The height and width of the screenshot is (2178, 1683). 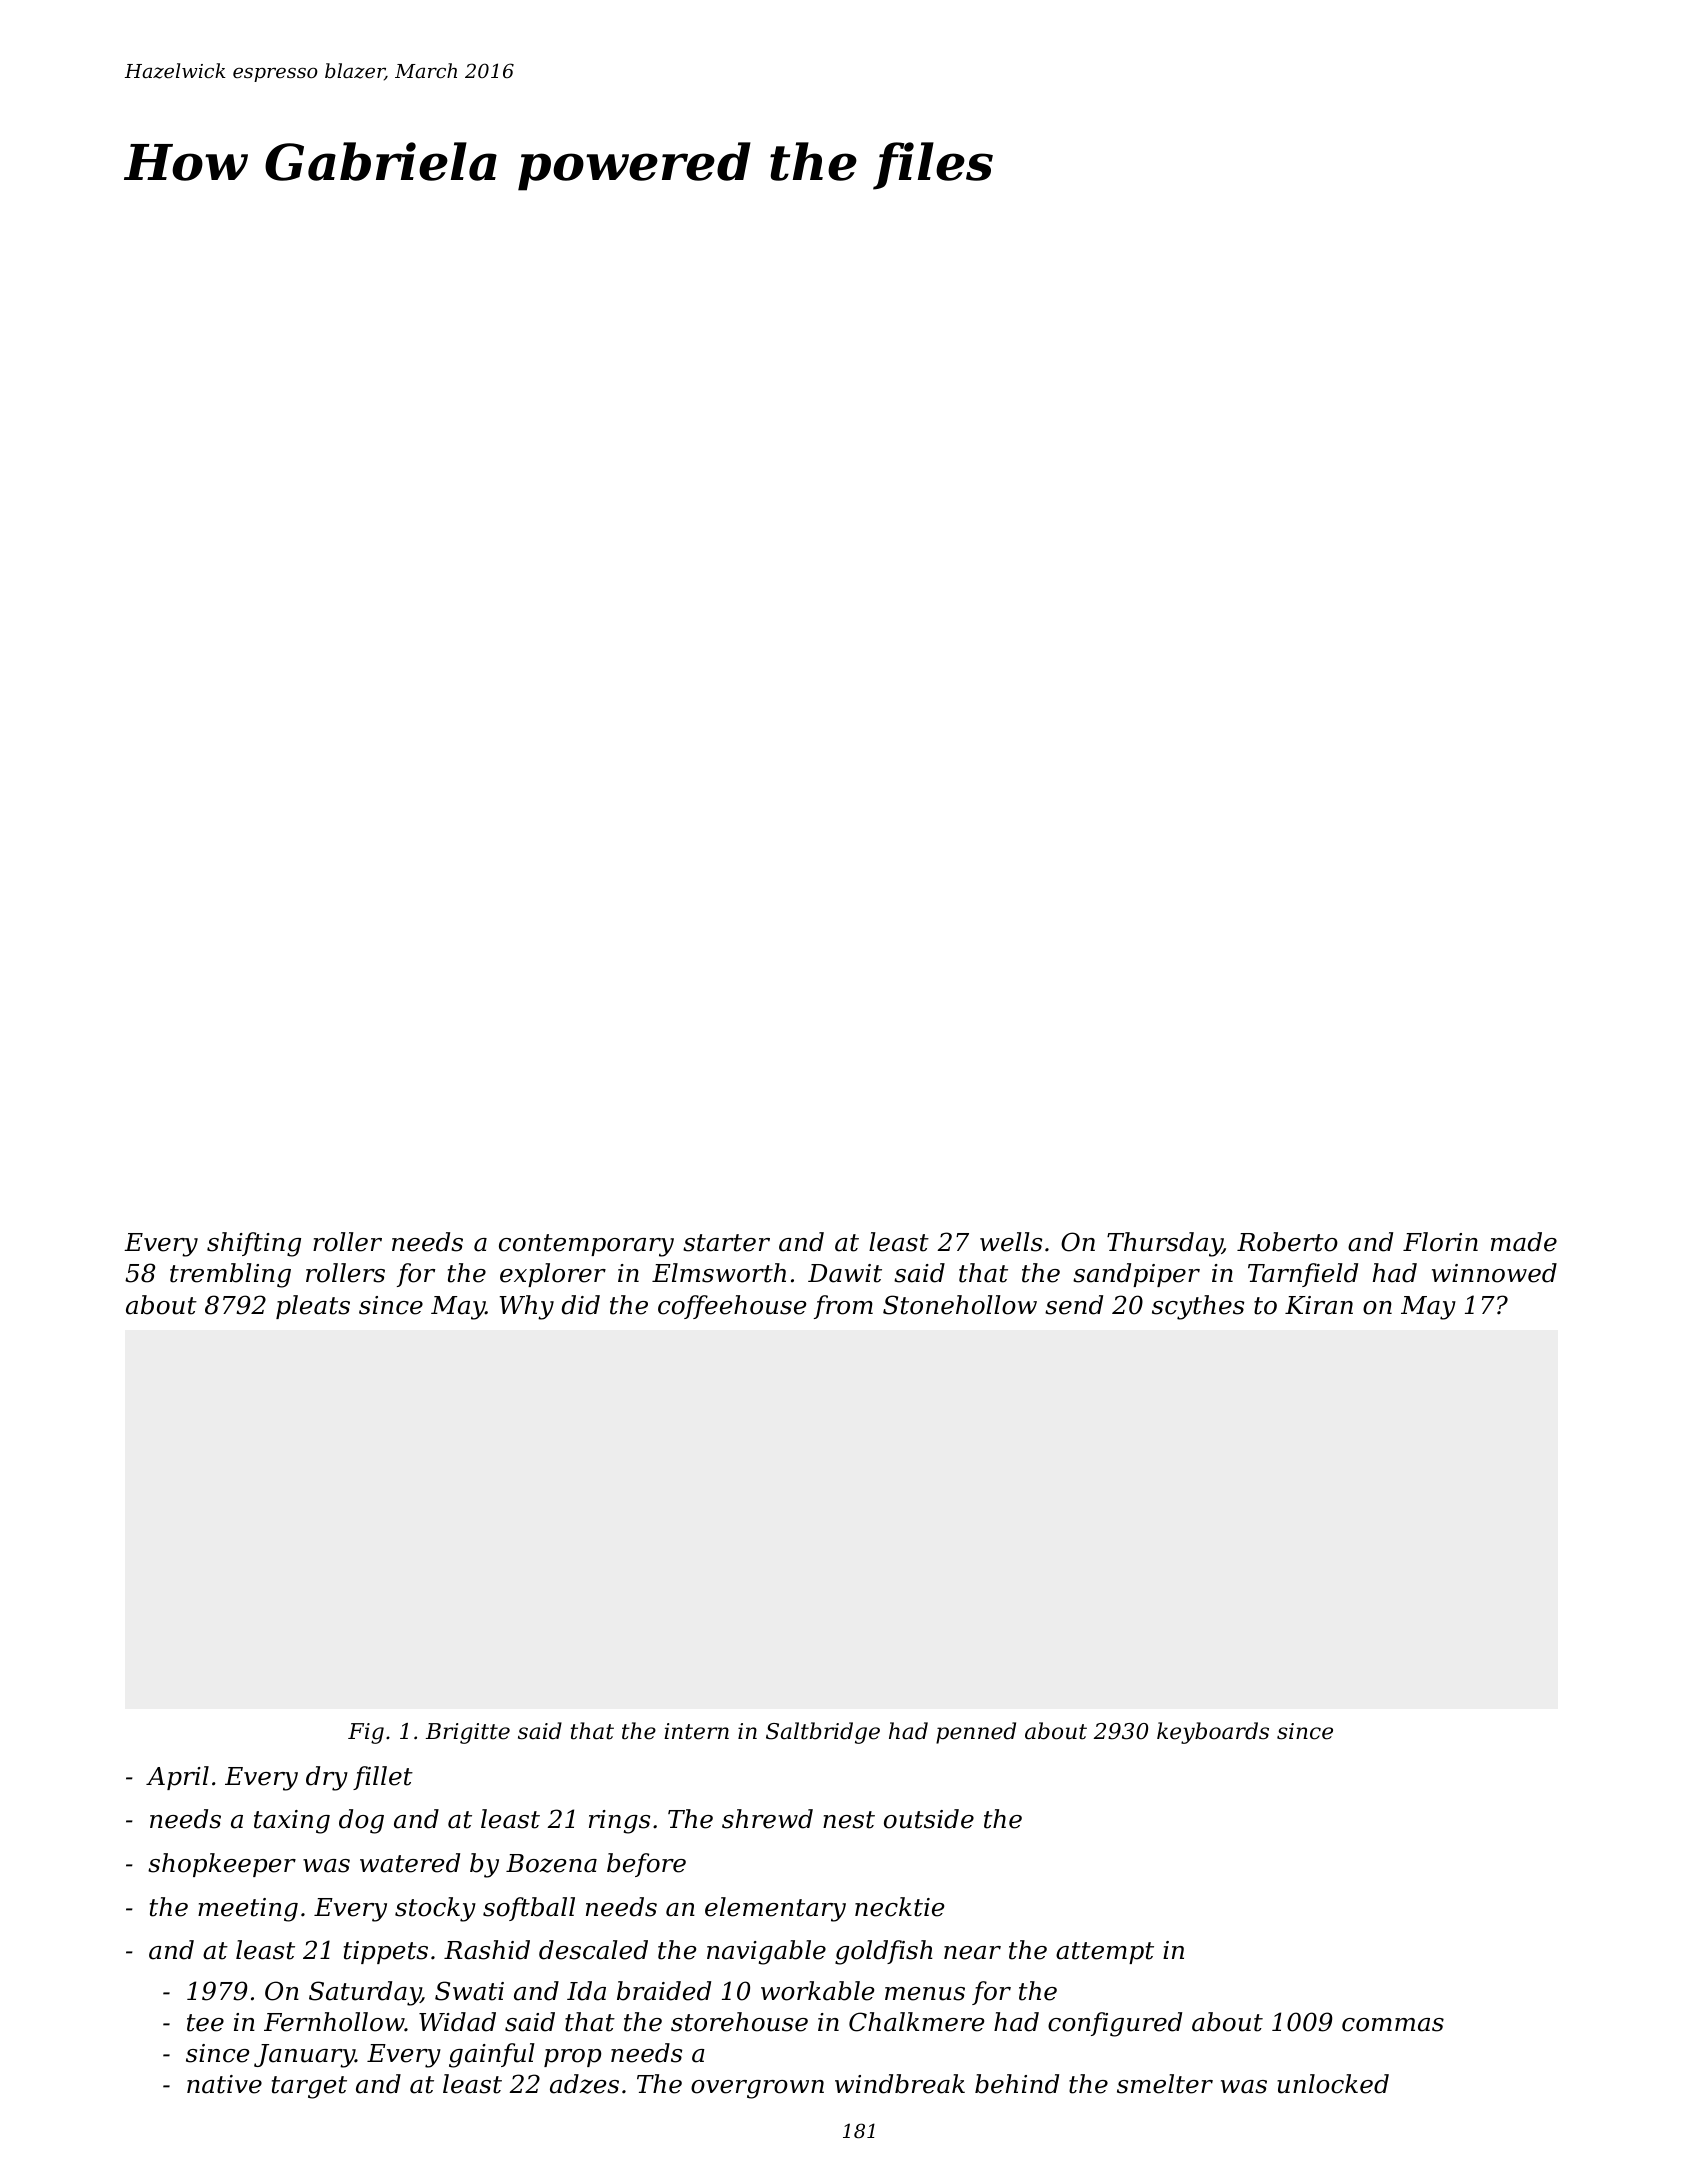 I want to click on Kiran, so click(x=1319, y=1305).
